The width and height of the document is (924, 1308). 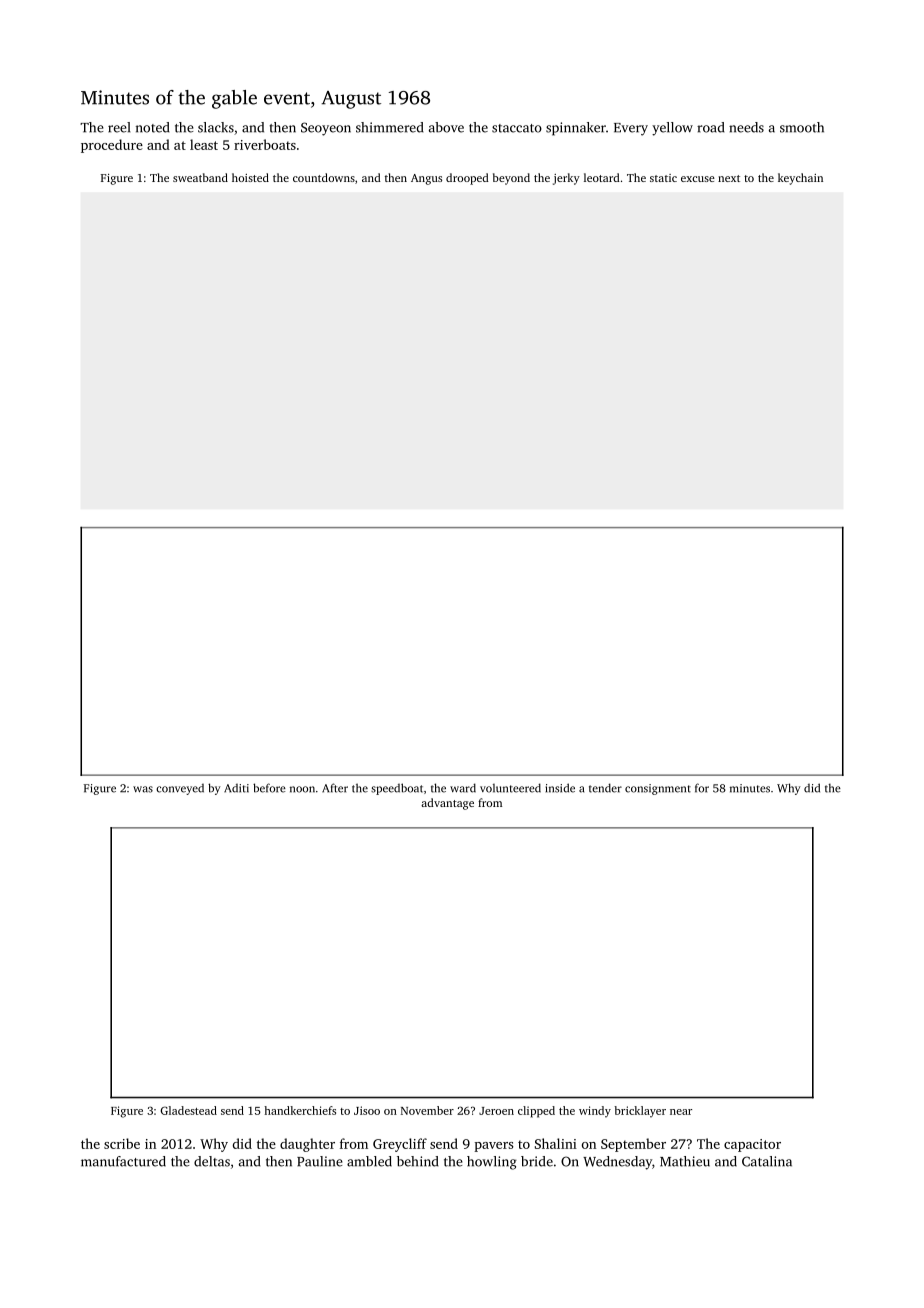 I want to click on procedure, so click(x=112, y=146).
